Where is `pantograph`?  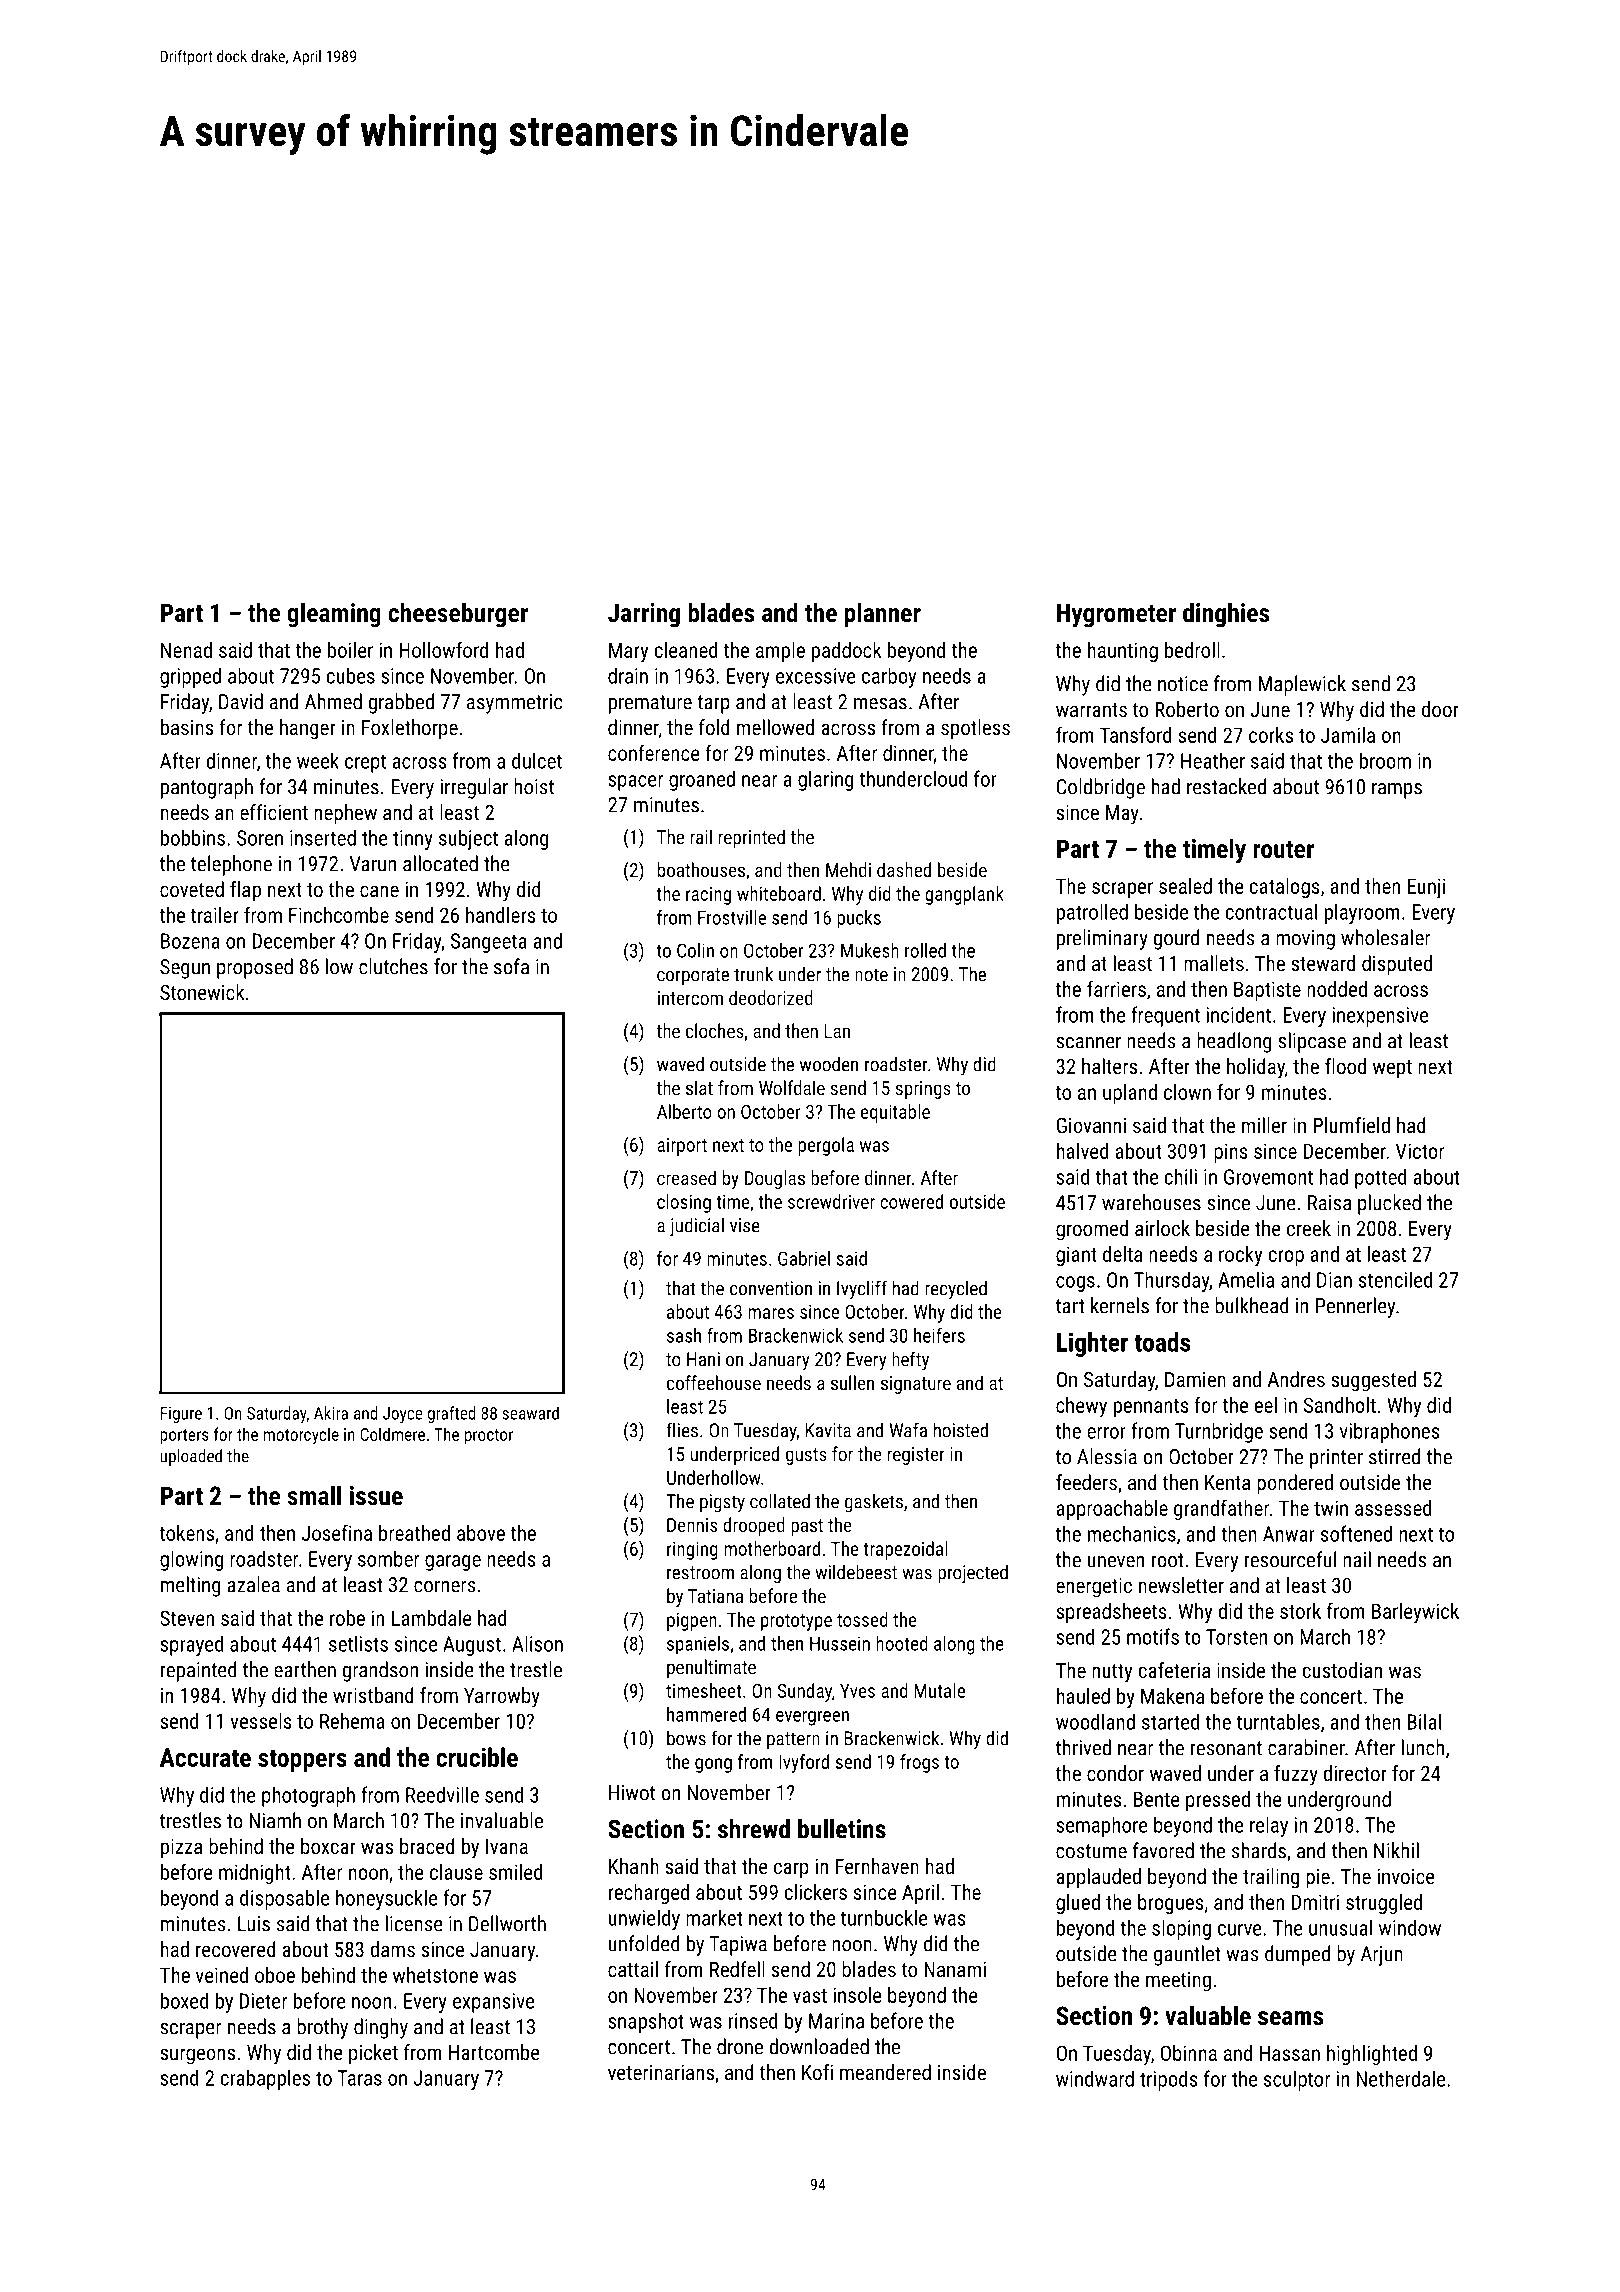
pantograph is located at coordinates (207, 788).
